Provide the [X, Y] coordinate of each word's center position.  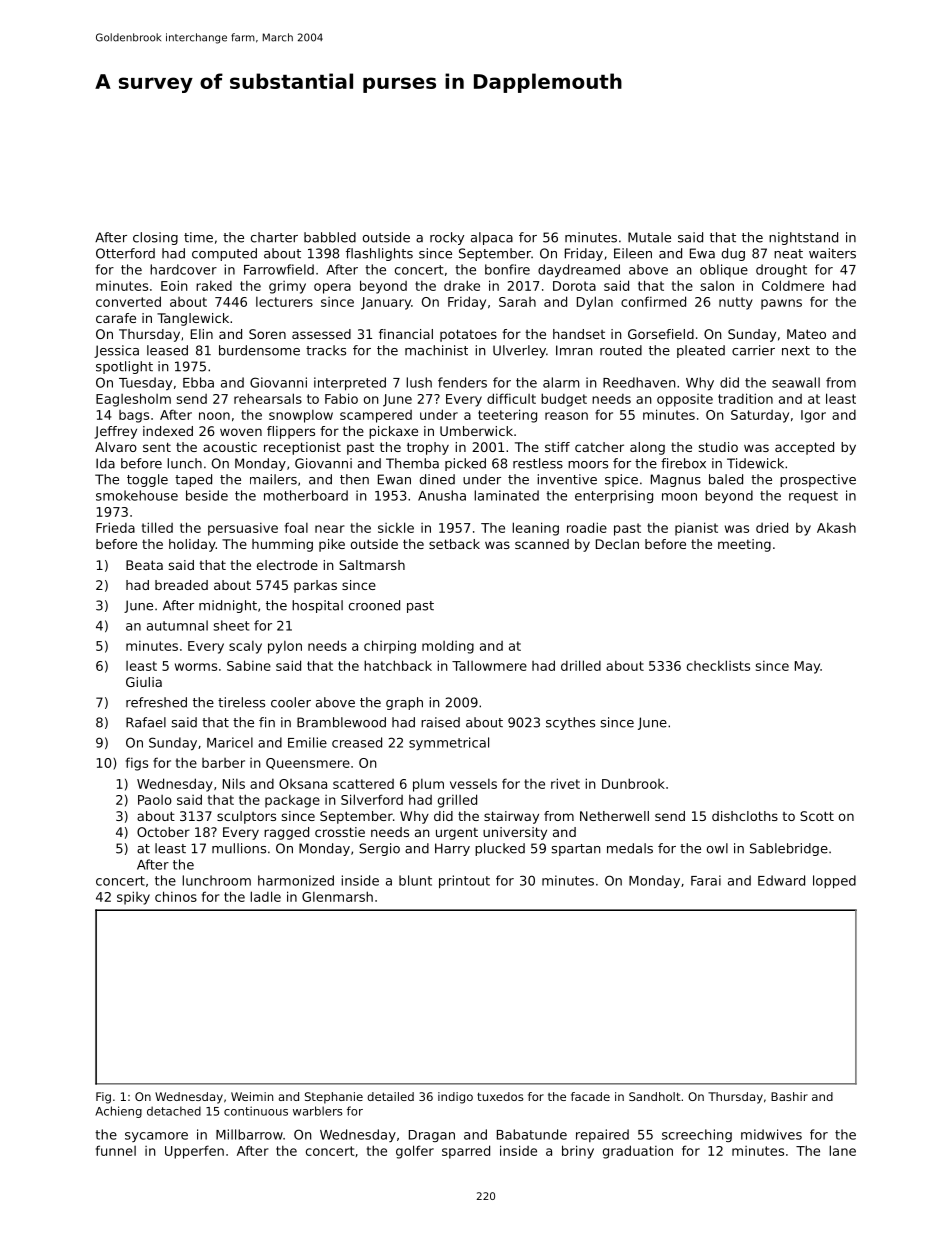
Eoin [174, 285]
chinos [176, 896]
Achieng [118, 1112]
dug [733, 254]
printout [464, 882]
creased [357, 742]
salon [717, 286]
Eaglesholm [133, 400]
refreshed [156, 702]
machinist [436, 350]
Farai [706, 880]
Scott [817, 816]
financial [406, 334]
